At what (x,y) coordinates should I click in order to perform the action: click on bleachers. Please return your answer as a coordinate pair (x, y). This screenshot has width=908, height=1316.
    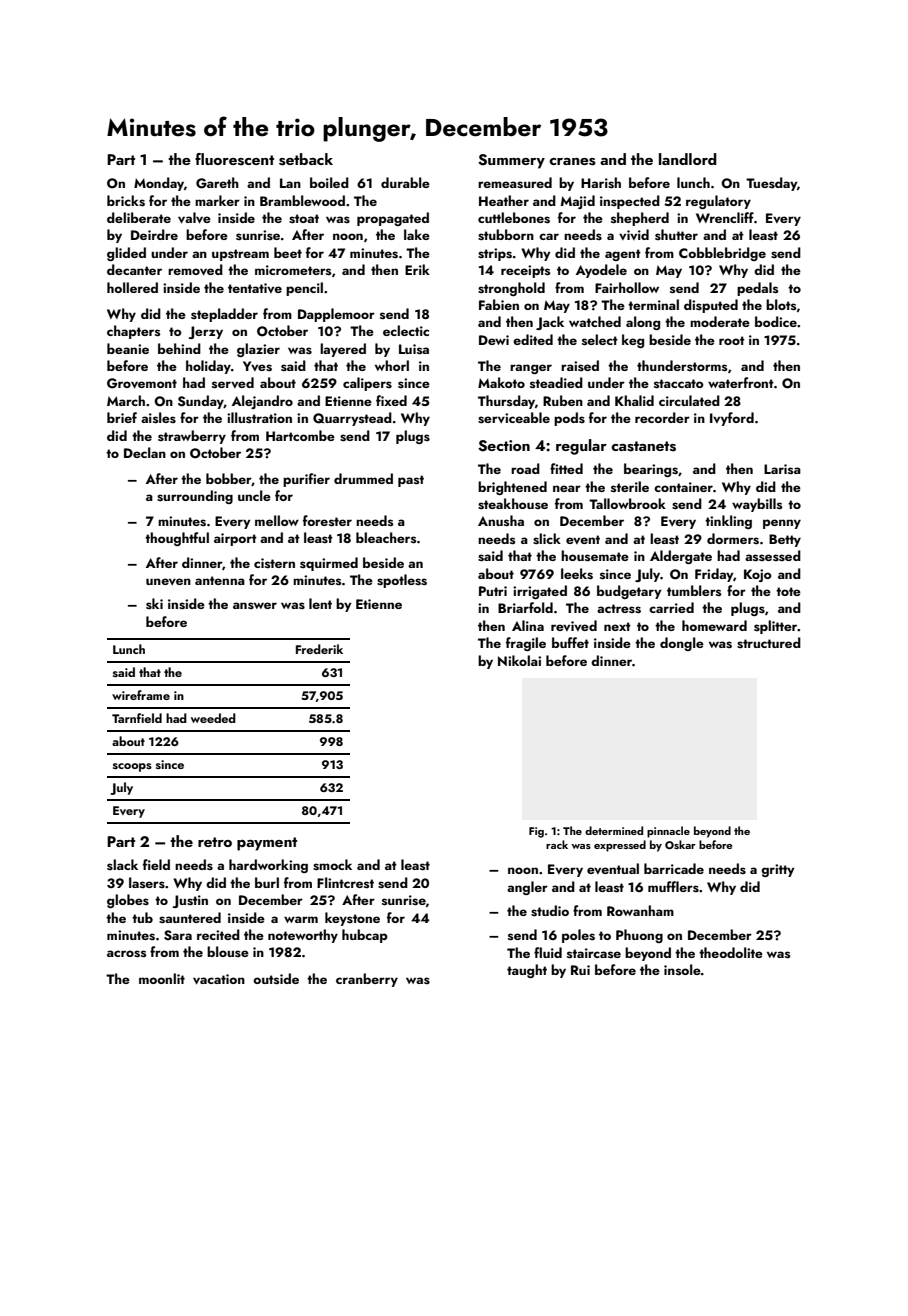
    Looking at the image, I should click on (386, 537).
